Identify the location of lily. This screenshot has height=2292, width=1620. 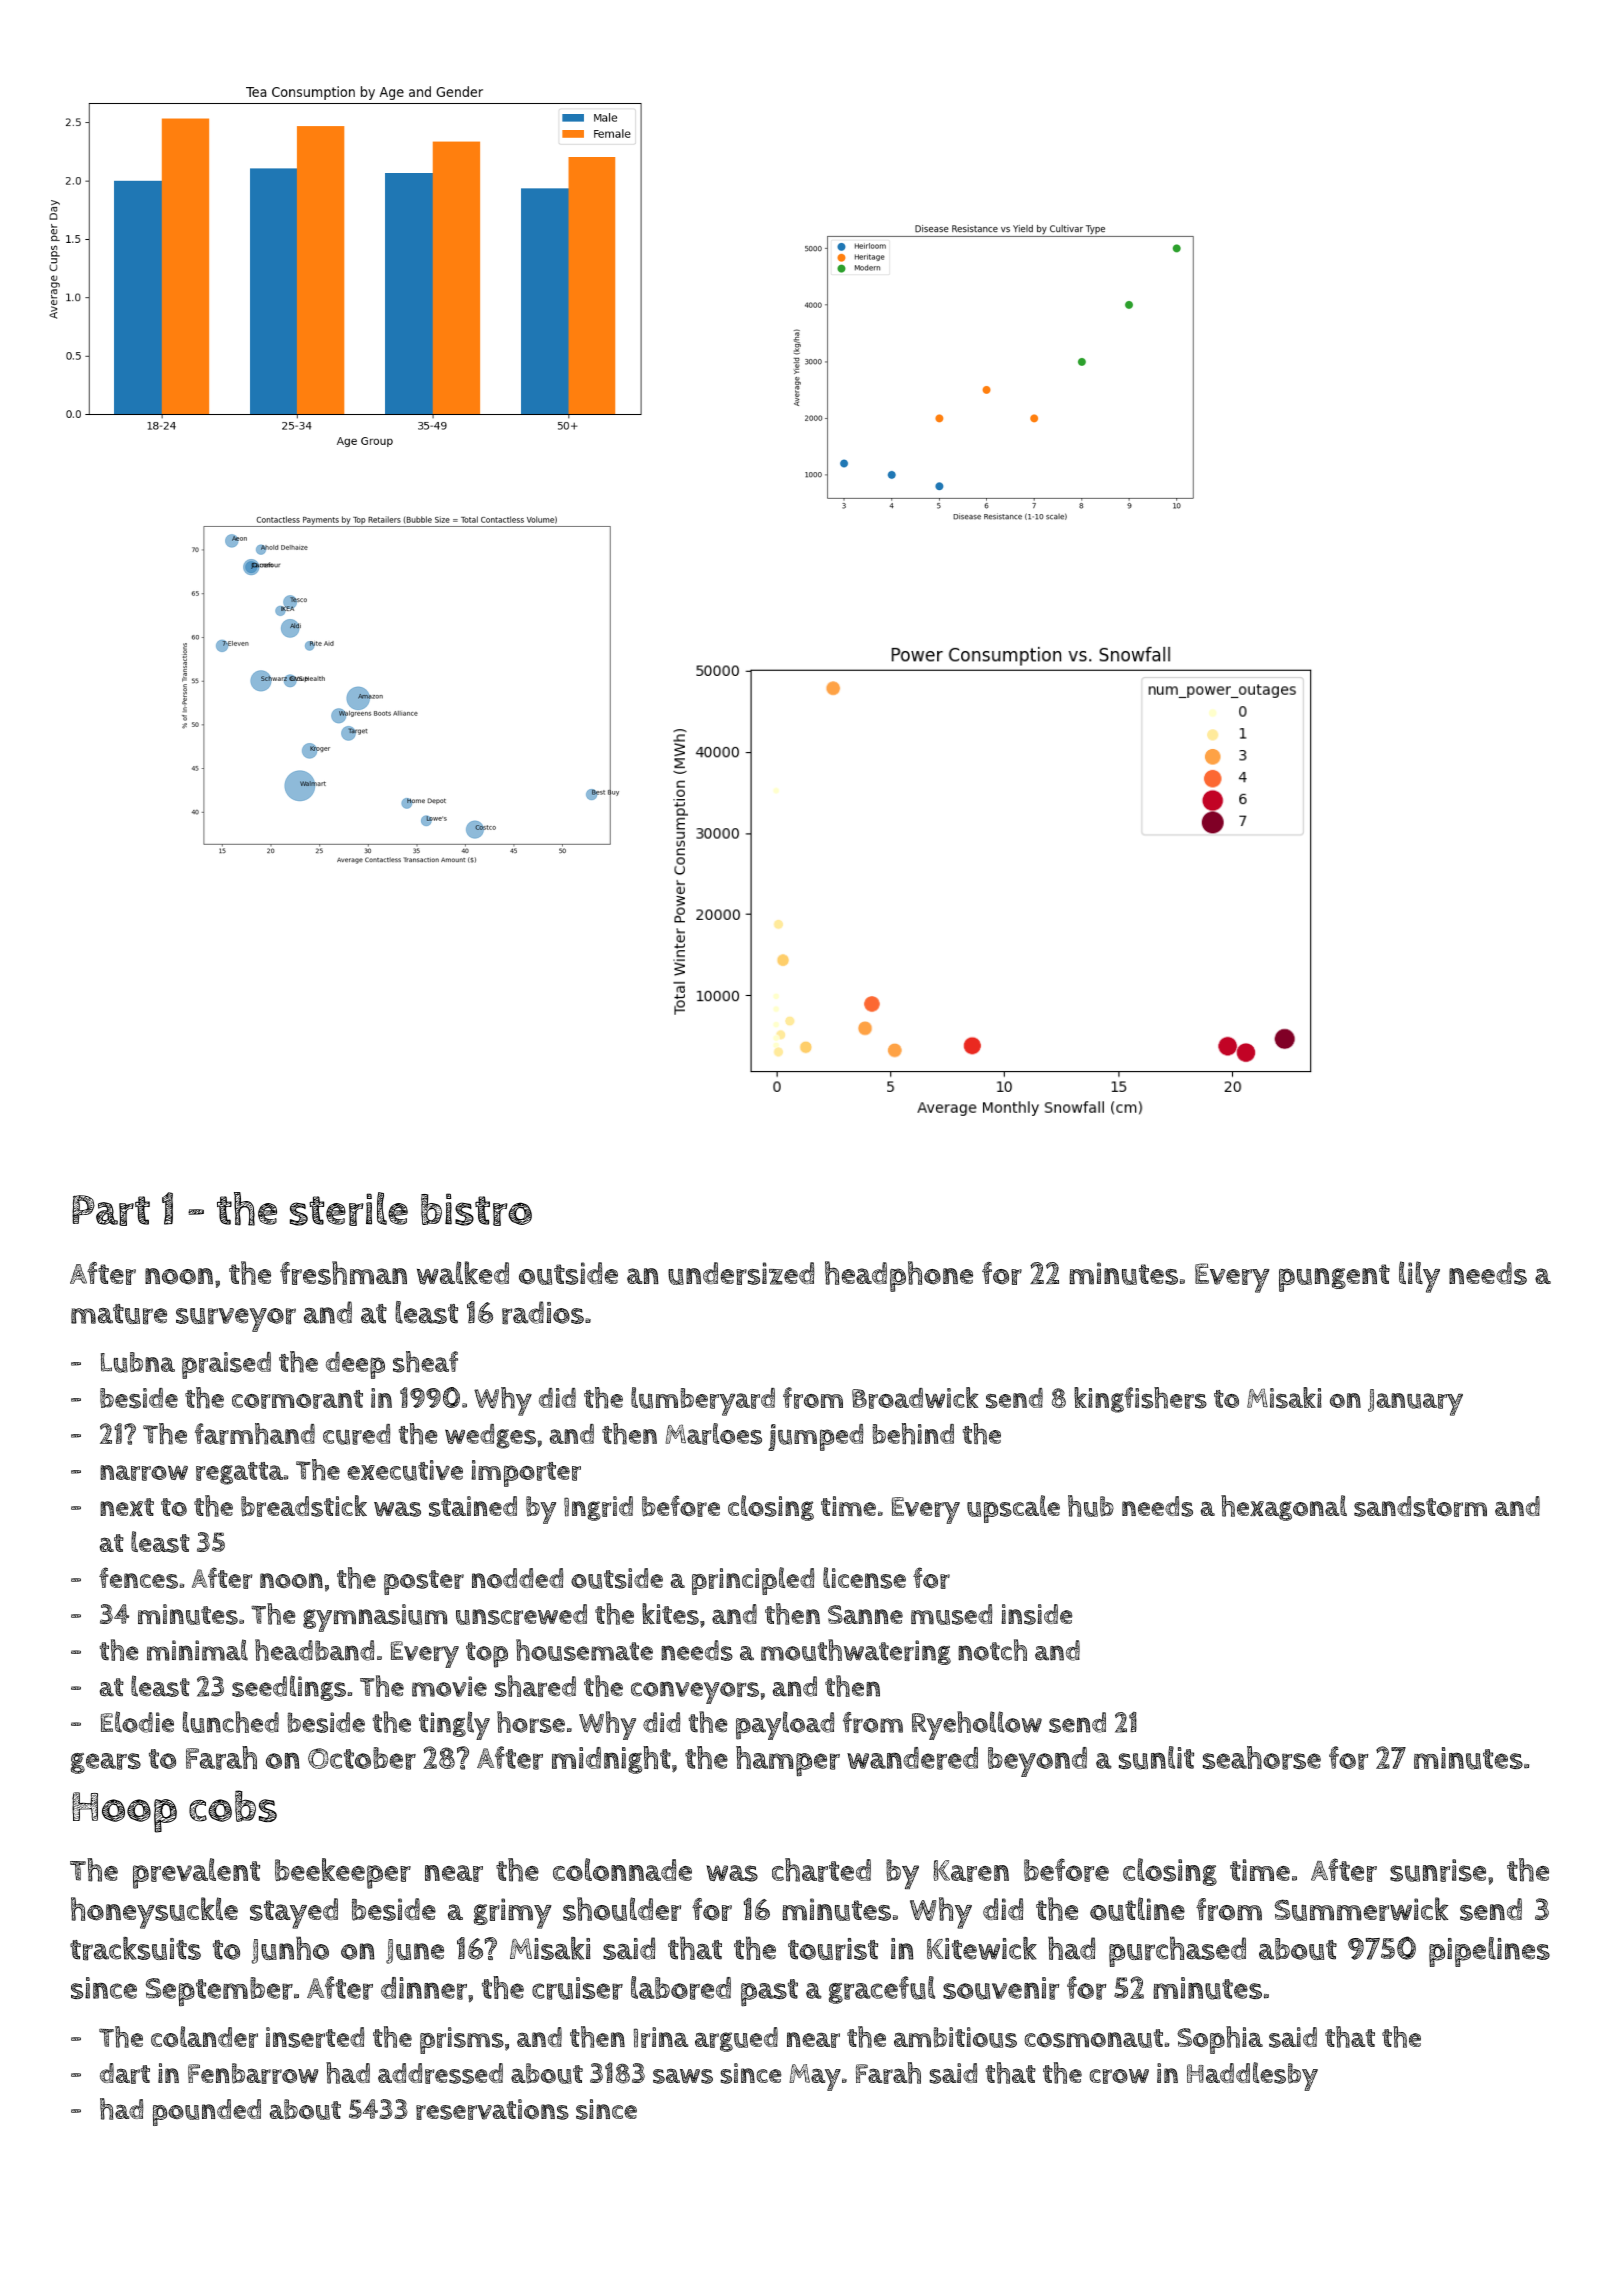
(1419, 1277).
